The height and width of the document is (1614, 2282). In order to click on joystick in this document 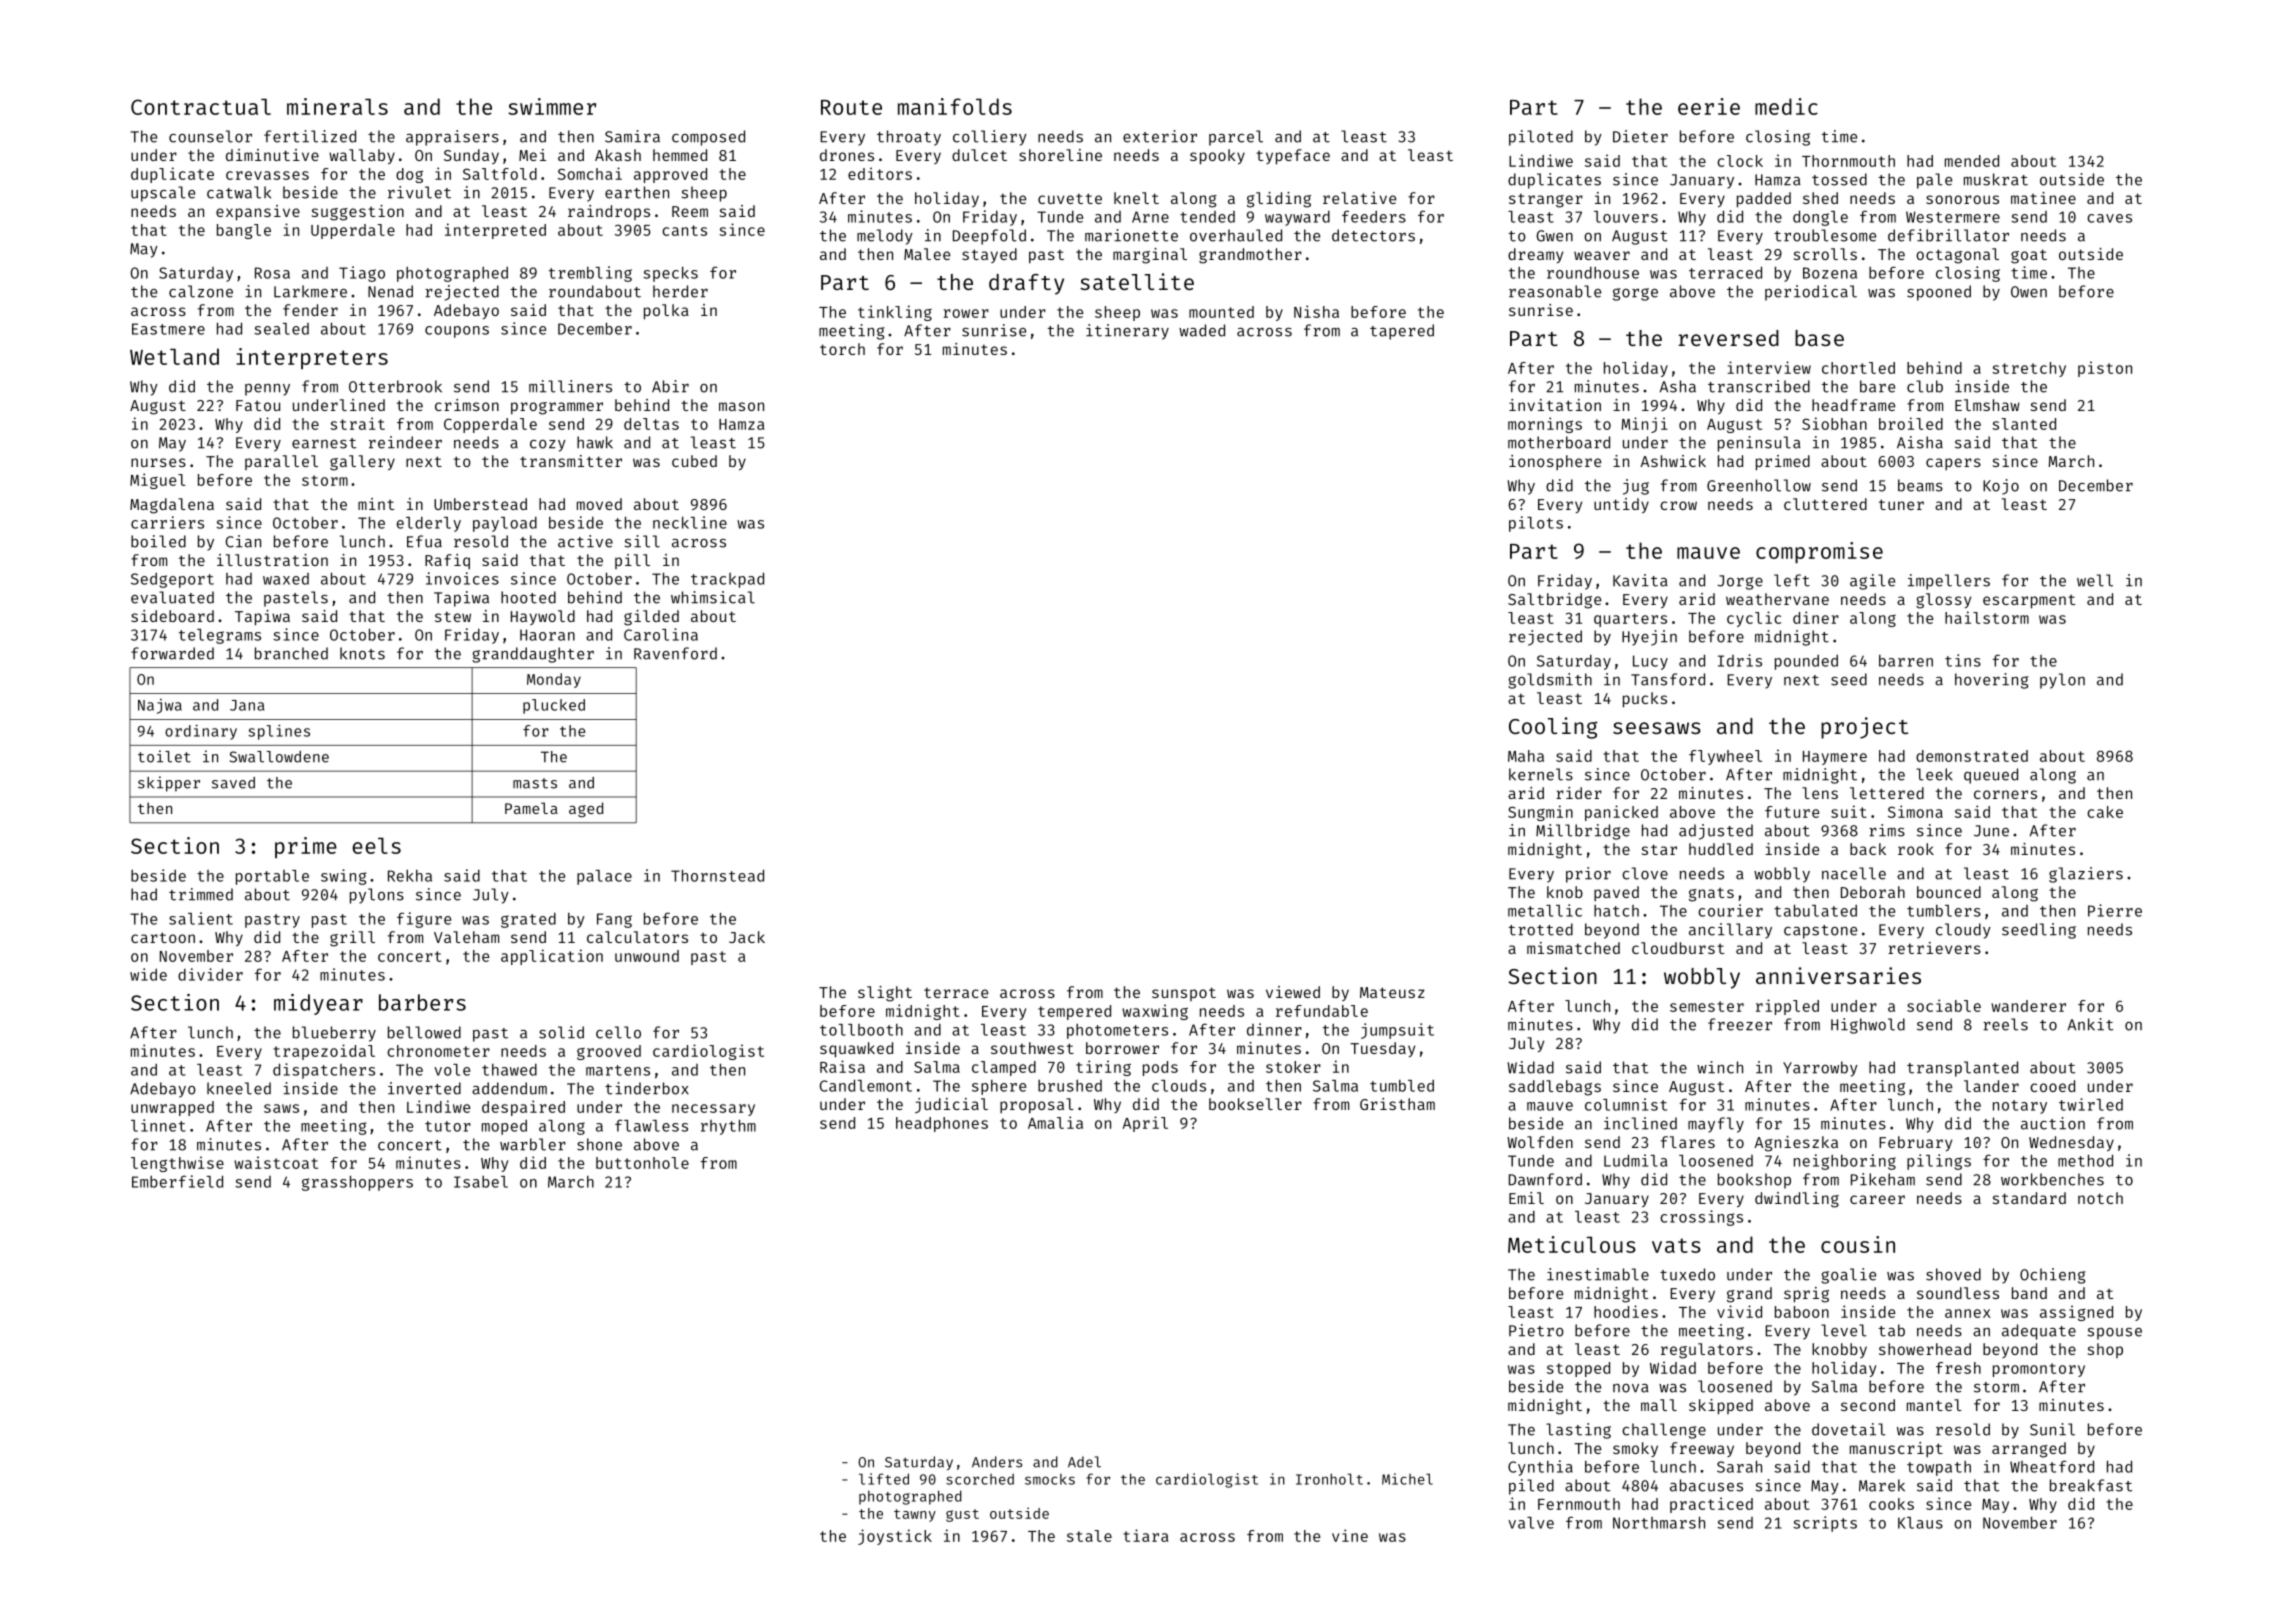, I will do `click(895, 1537)`.
